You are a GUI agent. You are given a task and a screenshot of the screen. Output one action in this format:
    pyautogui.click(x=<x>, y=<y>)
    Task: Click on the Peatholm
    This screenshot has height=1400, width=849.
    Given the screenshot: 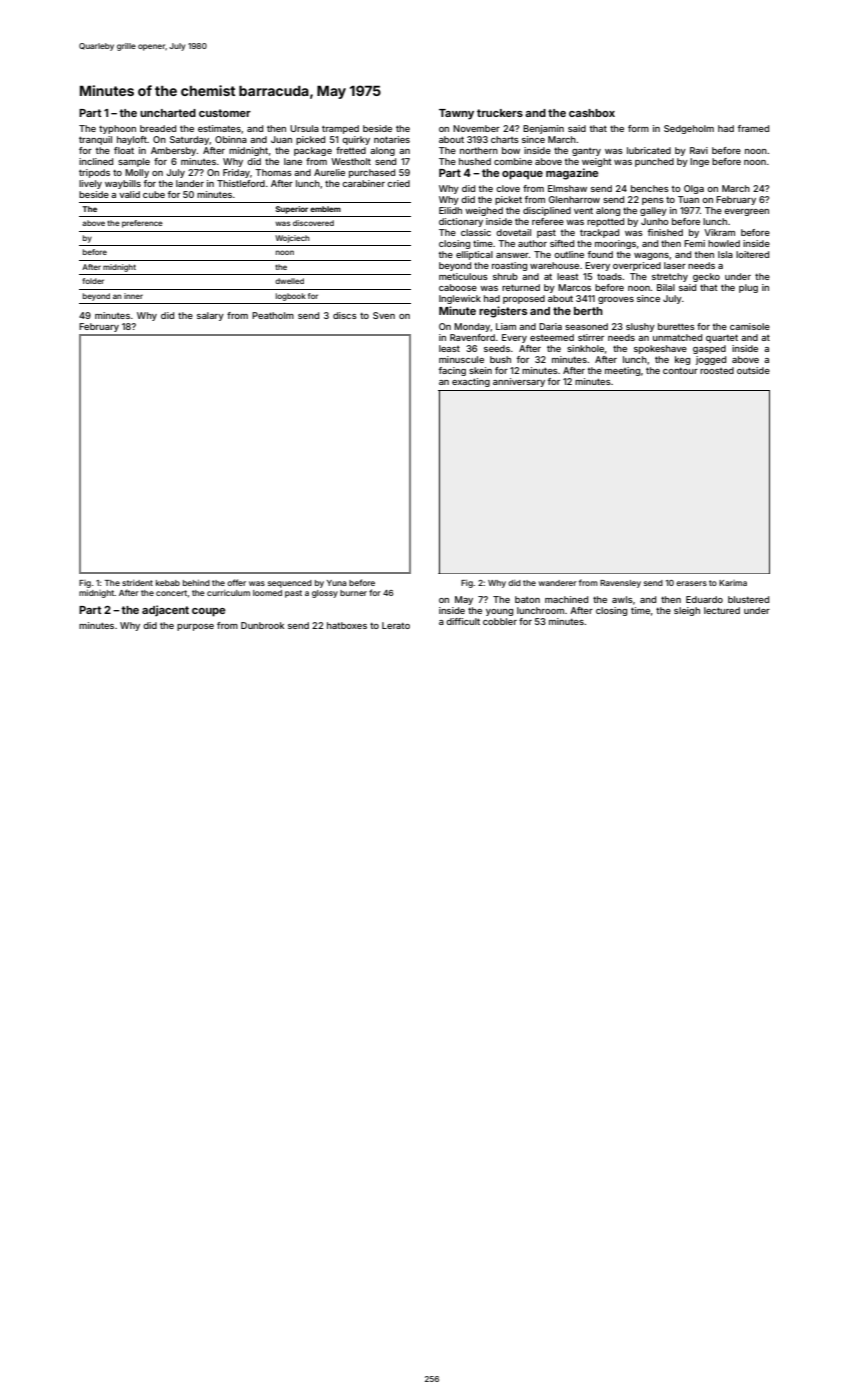 What is the action you would take?
    pyautogui.click(x=273, y=315)
